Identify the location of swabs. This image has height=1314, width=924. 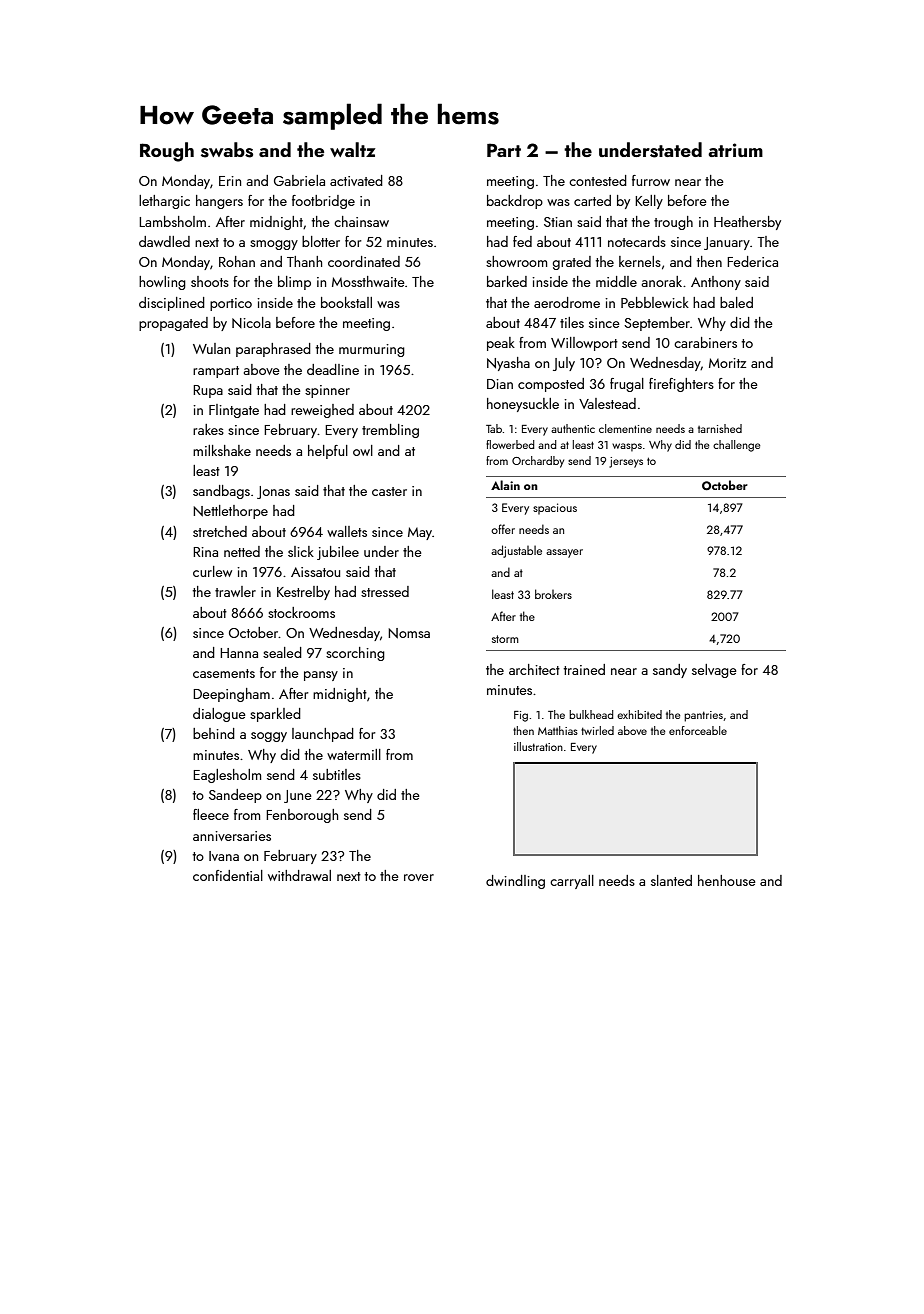
(227, 150).
